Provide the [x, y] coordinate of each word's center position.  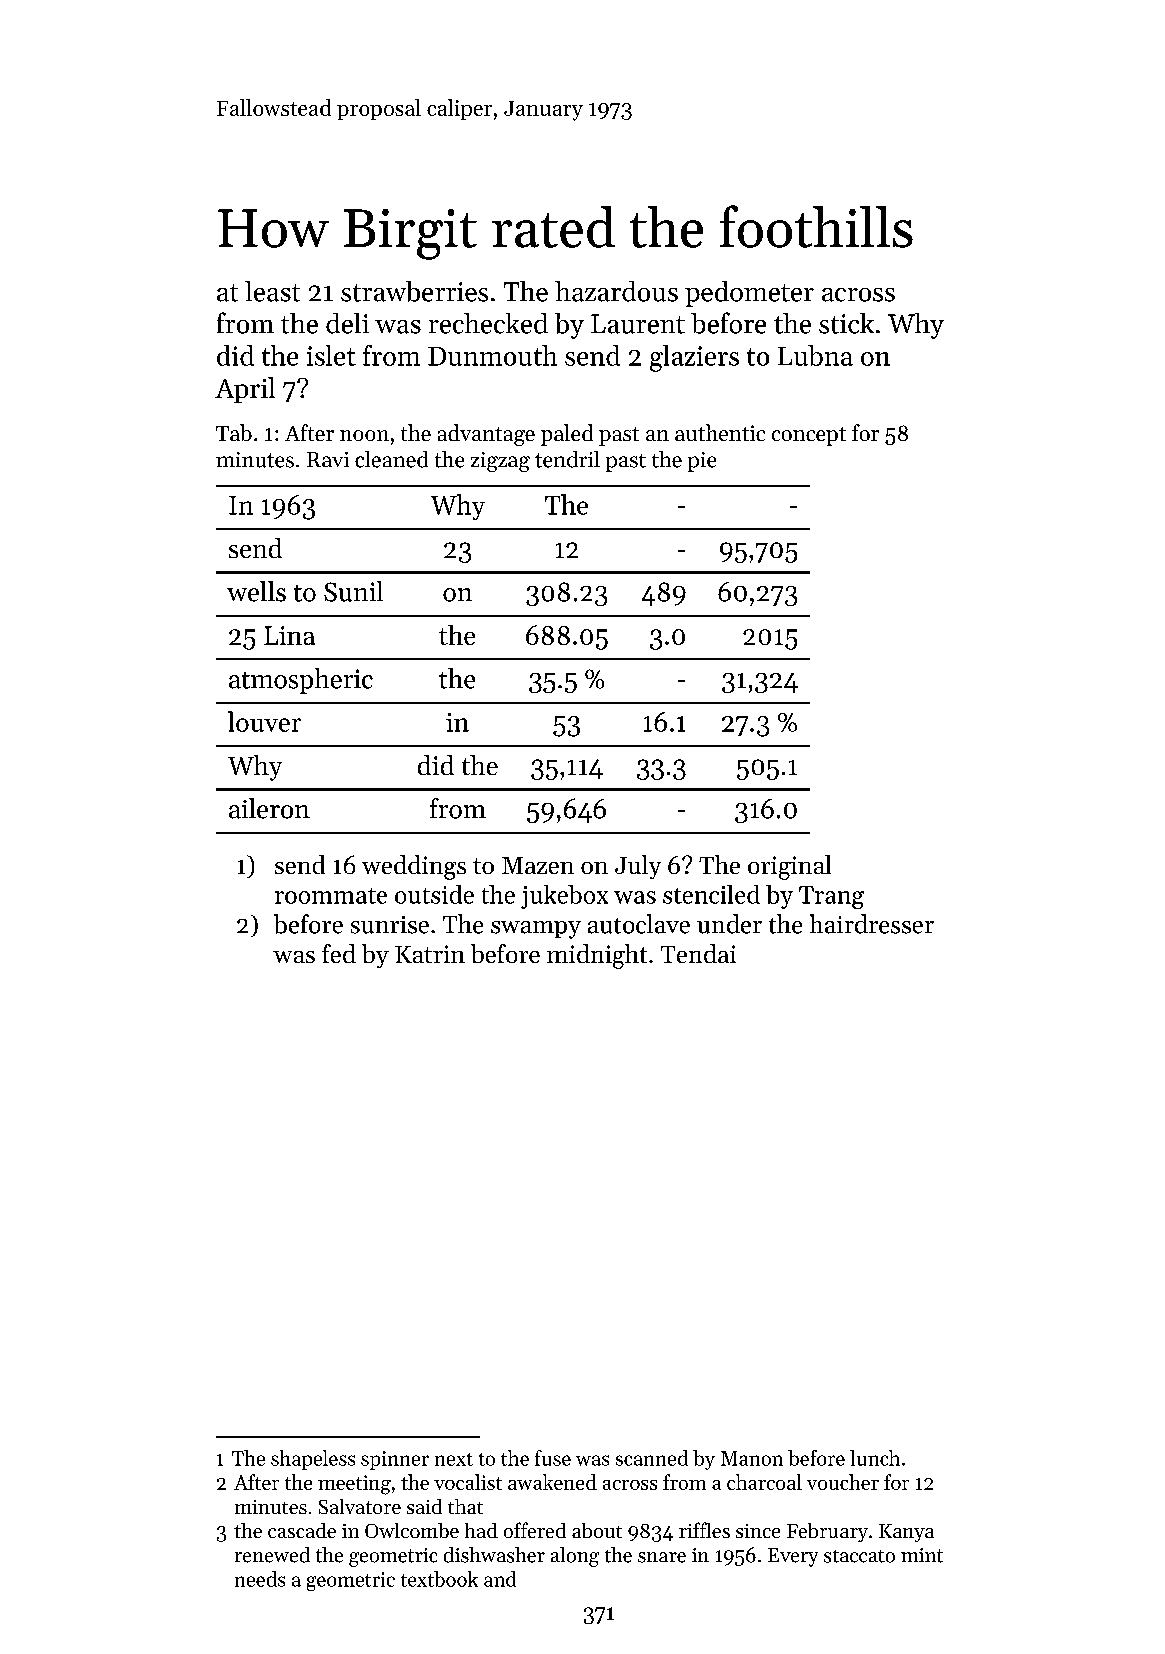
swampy [536, 930]
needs [260, 1579]
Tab [234, 432]
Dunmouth [492, 355]
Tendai [698, 953]
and [500, 1579]
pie [702, 462]
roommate [331, 896]
